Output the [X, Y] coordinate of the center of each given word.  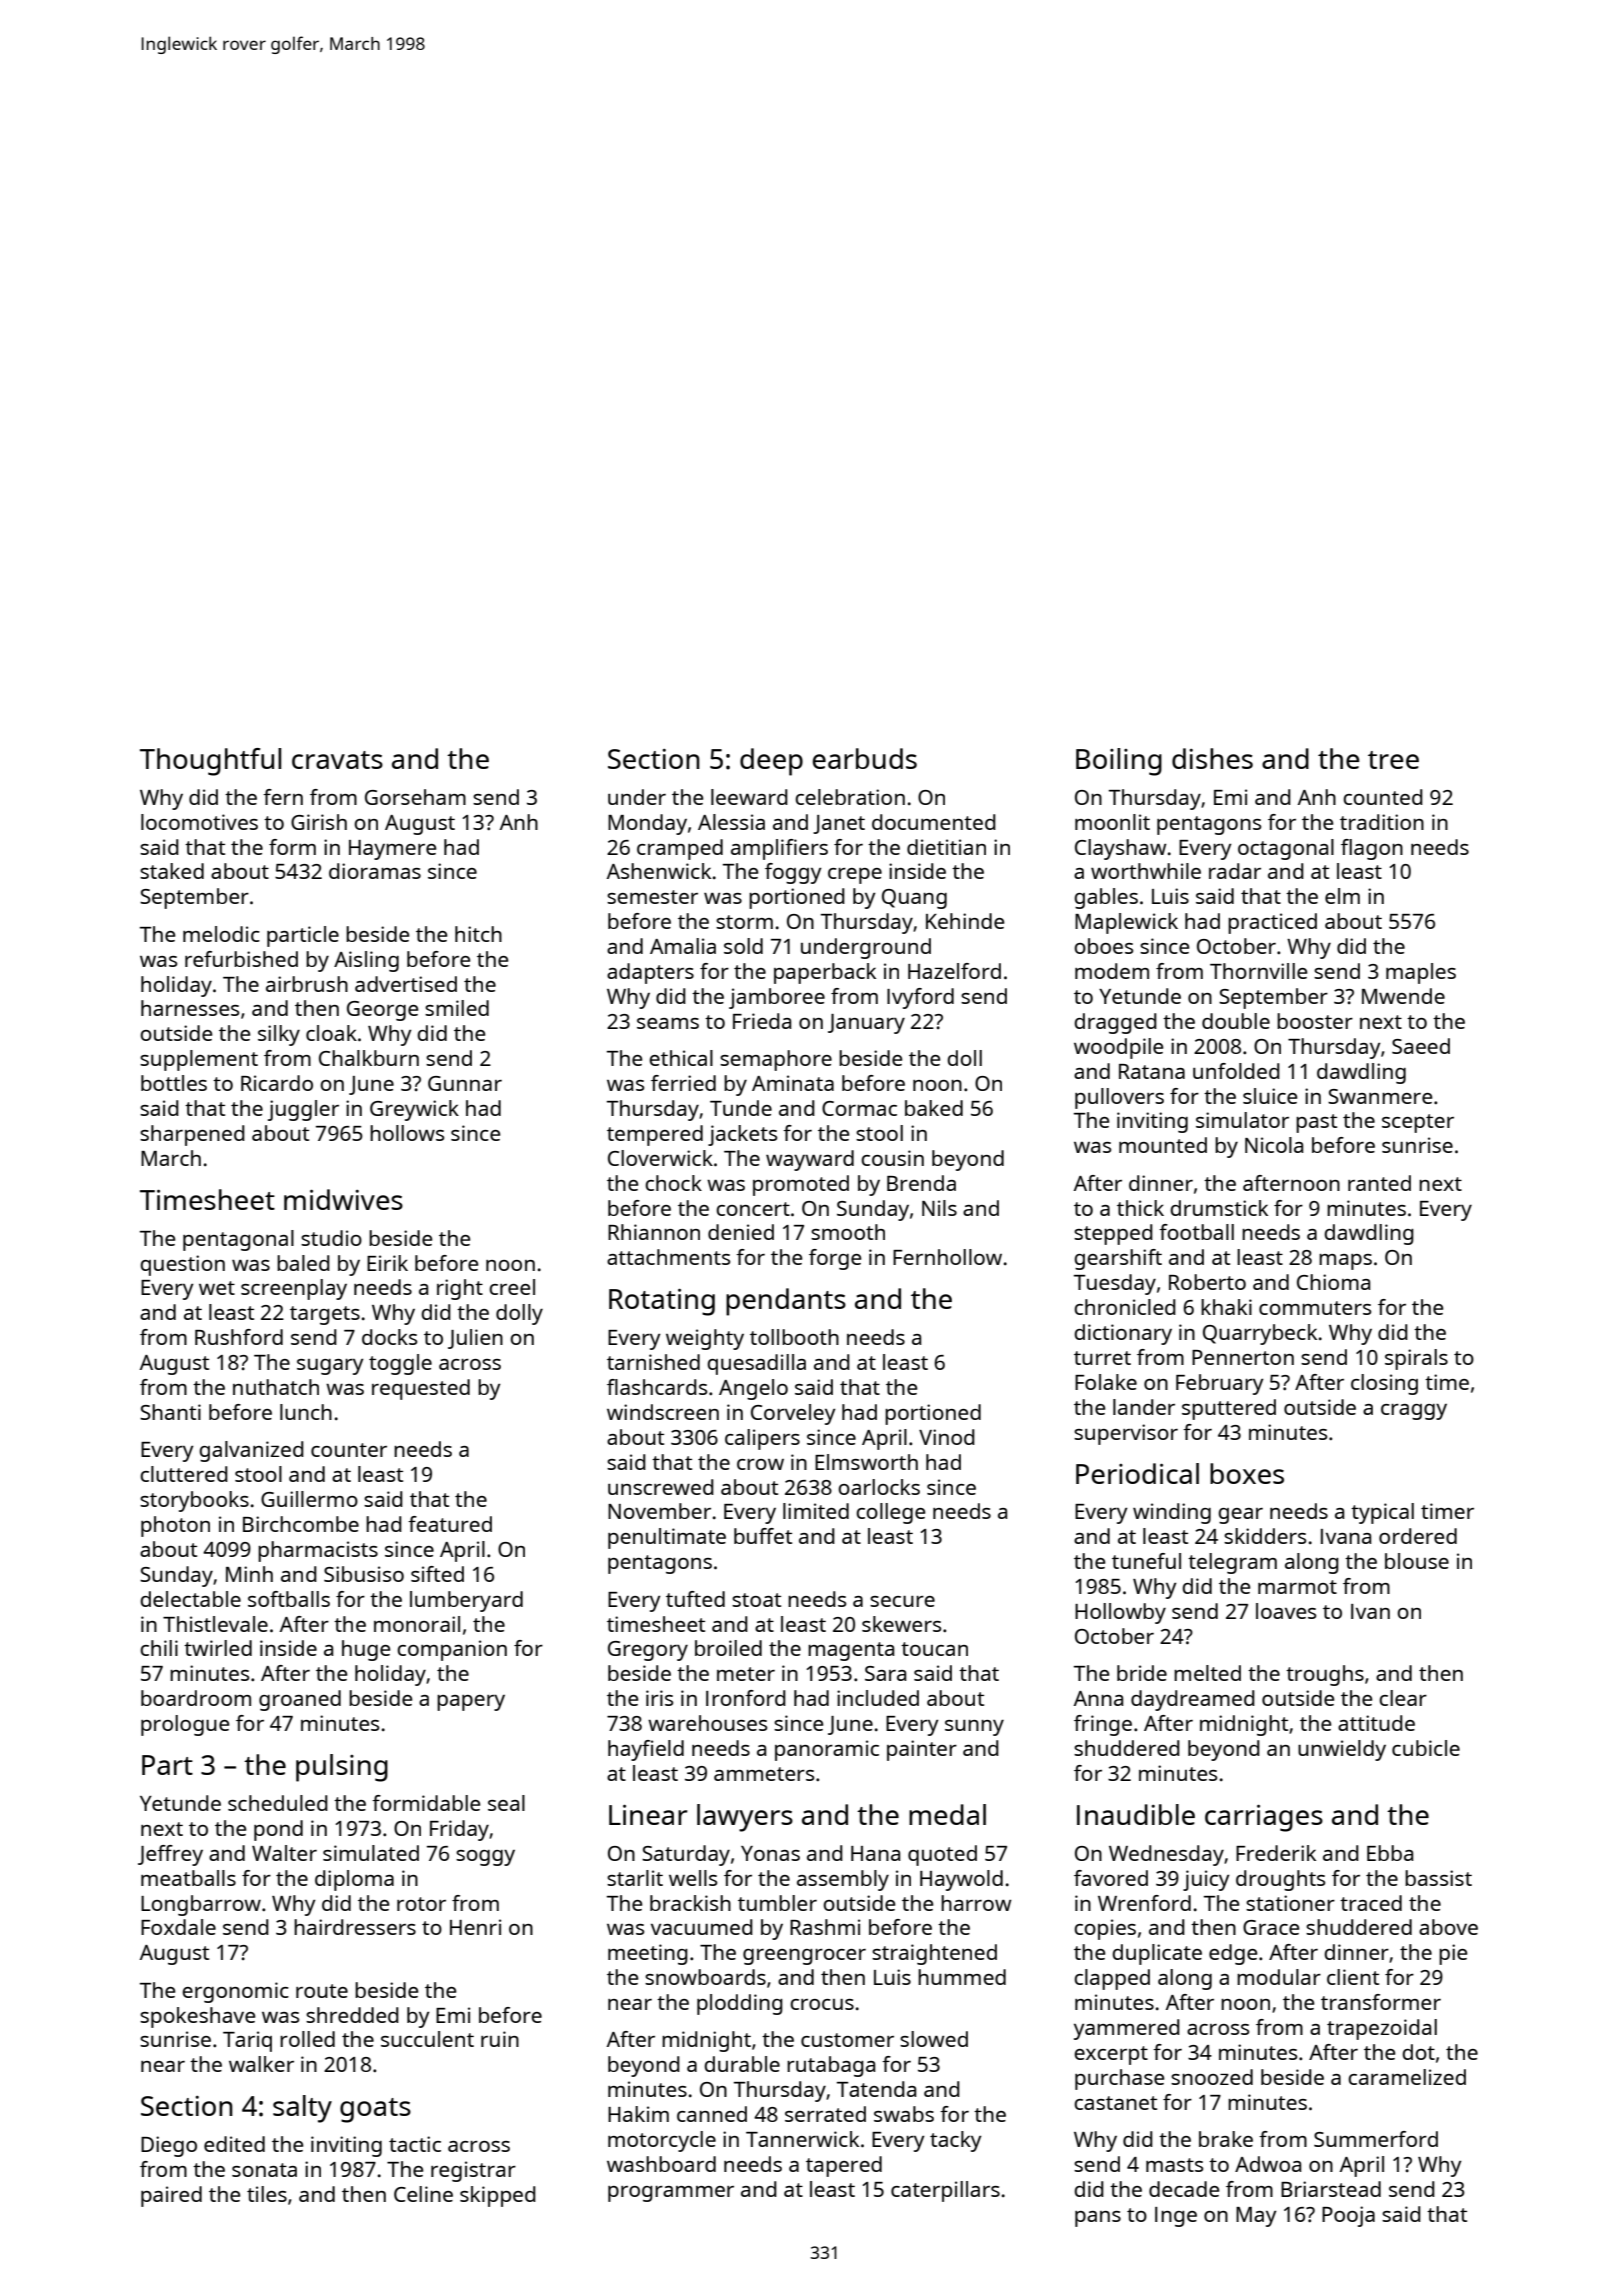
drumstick [1219, 1208]
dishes [1212, 758]
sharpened [192, 1135]
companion [452, 1650]
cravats [337, 760]
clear [1403, 1698]
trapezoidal [1382, 2029]
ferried [683, 1083]
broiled [728, 1648]
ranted [1379, 1183]
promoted [801, 1185]
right [460, 1289]
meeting [648, 1954]
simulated [371, 1853]
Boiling [1119, 762]
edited [234, 2144]
